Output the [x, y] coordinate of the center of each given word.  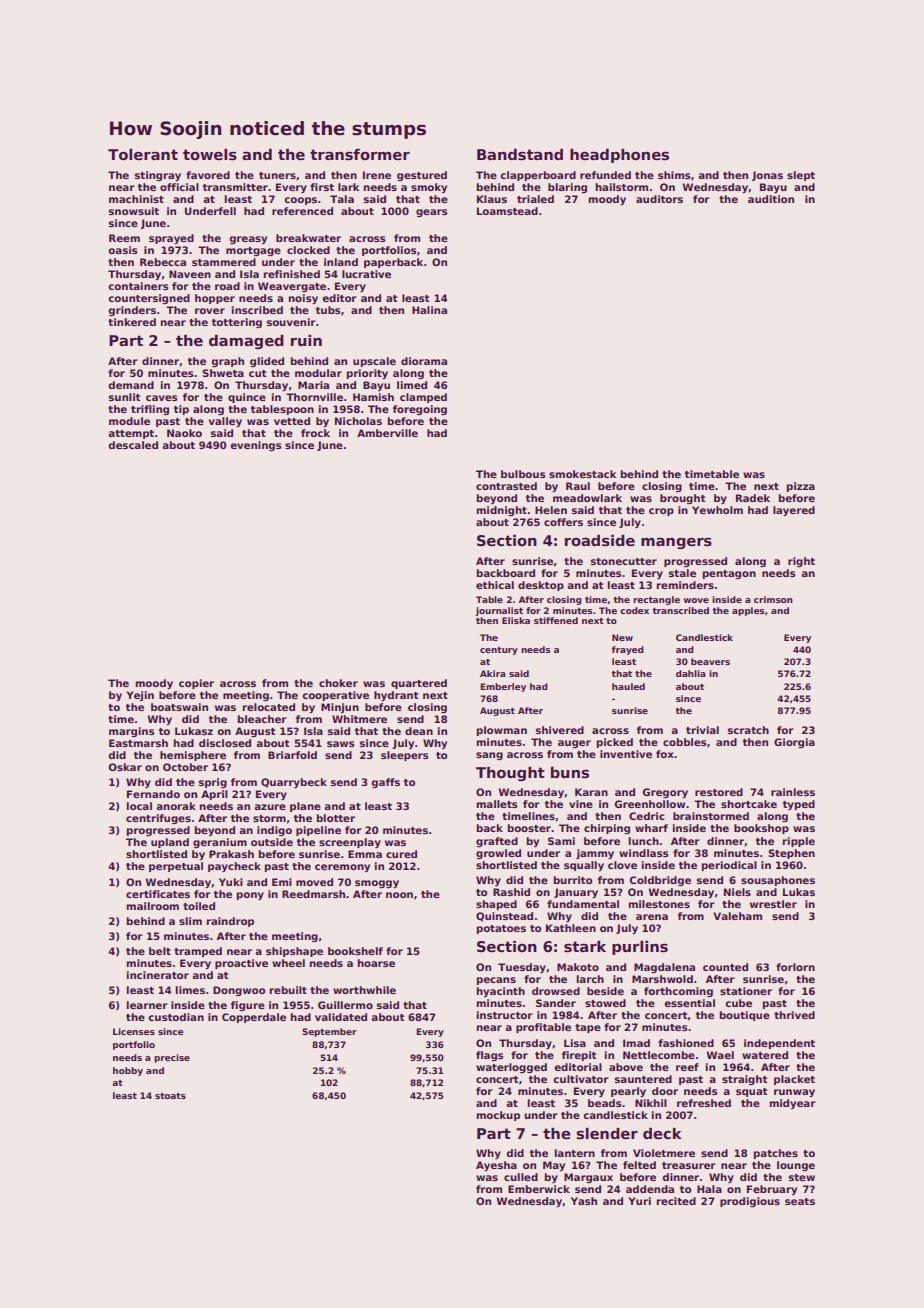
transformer [360, 154]
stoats [170, 1096]
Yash [584, 1201]
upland [170, 843]
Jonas [767, 176]
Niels [737, 892]
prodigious [750, 1202]
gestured [422, 176]
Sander [556, 1003]
